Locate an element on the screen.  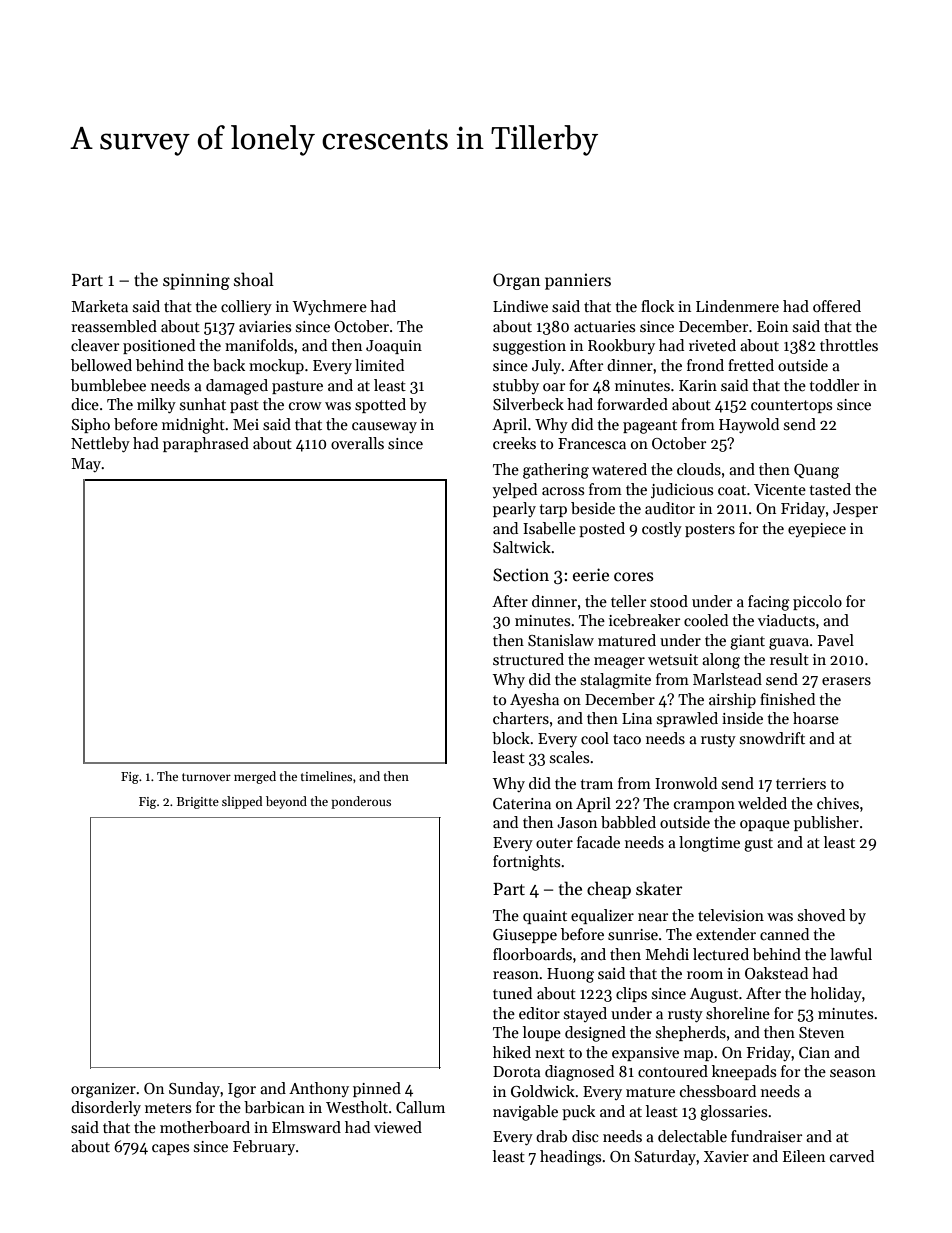
pearly is located at coordinates (514, 509).
